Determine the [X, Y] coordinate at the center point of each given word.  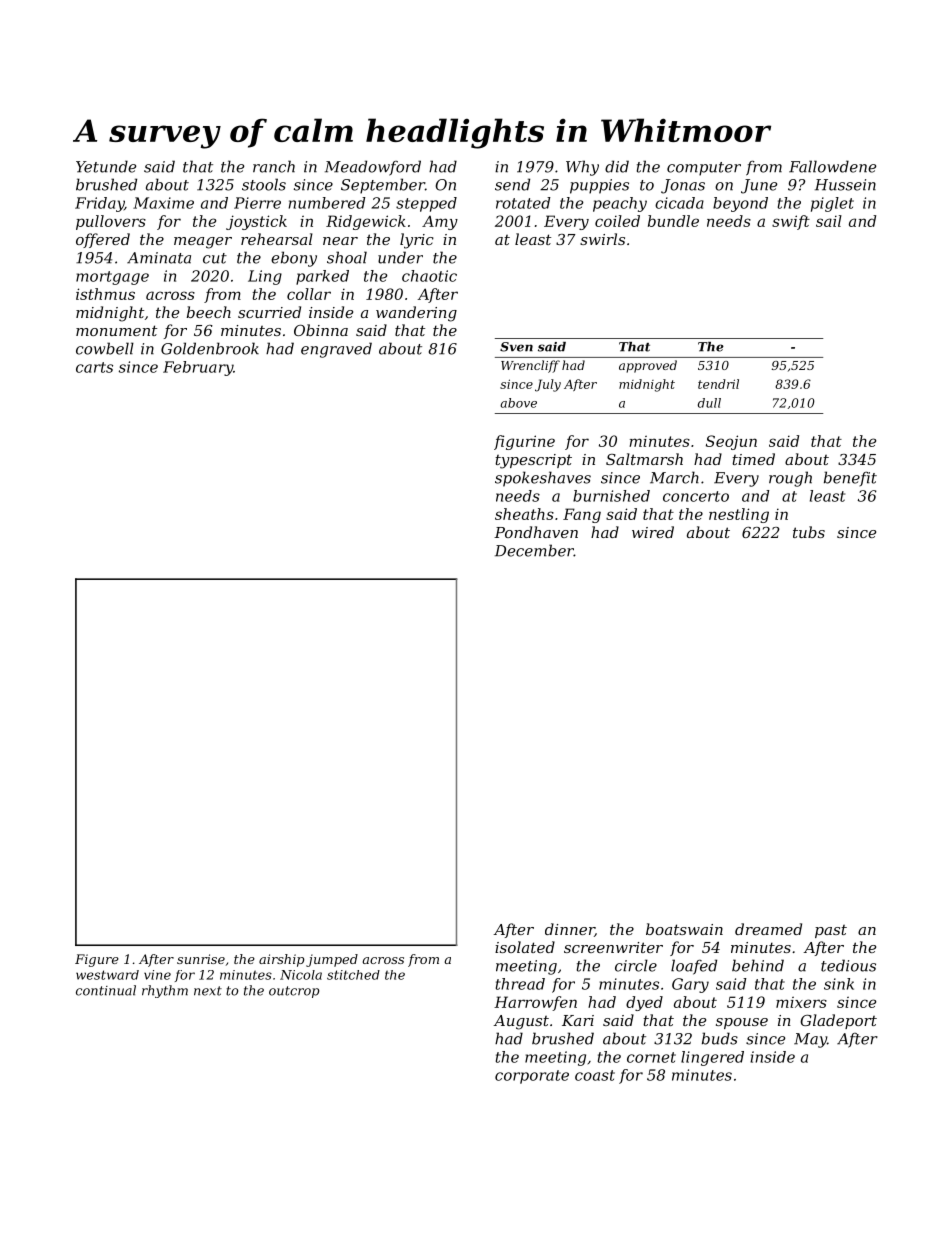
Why [582, 168]
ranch [274, 166]
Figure [97, 960]
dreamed [768, 929]
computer [704, 169]
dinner [570, 930]
